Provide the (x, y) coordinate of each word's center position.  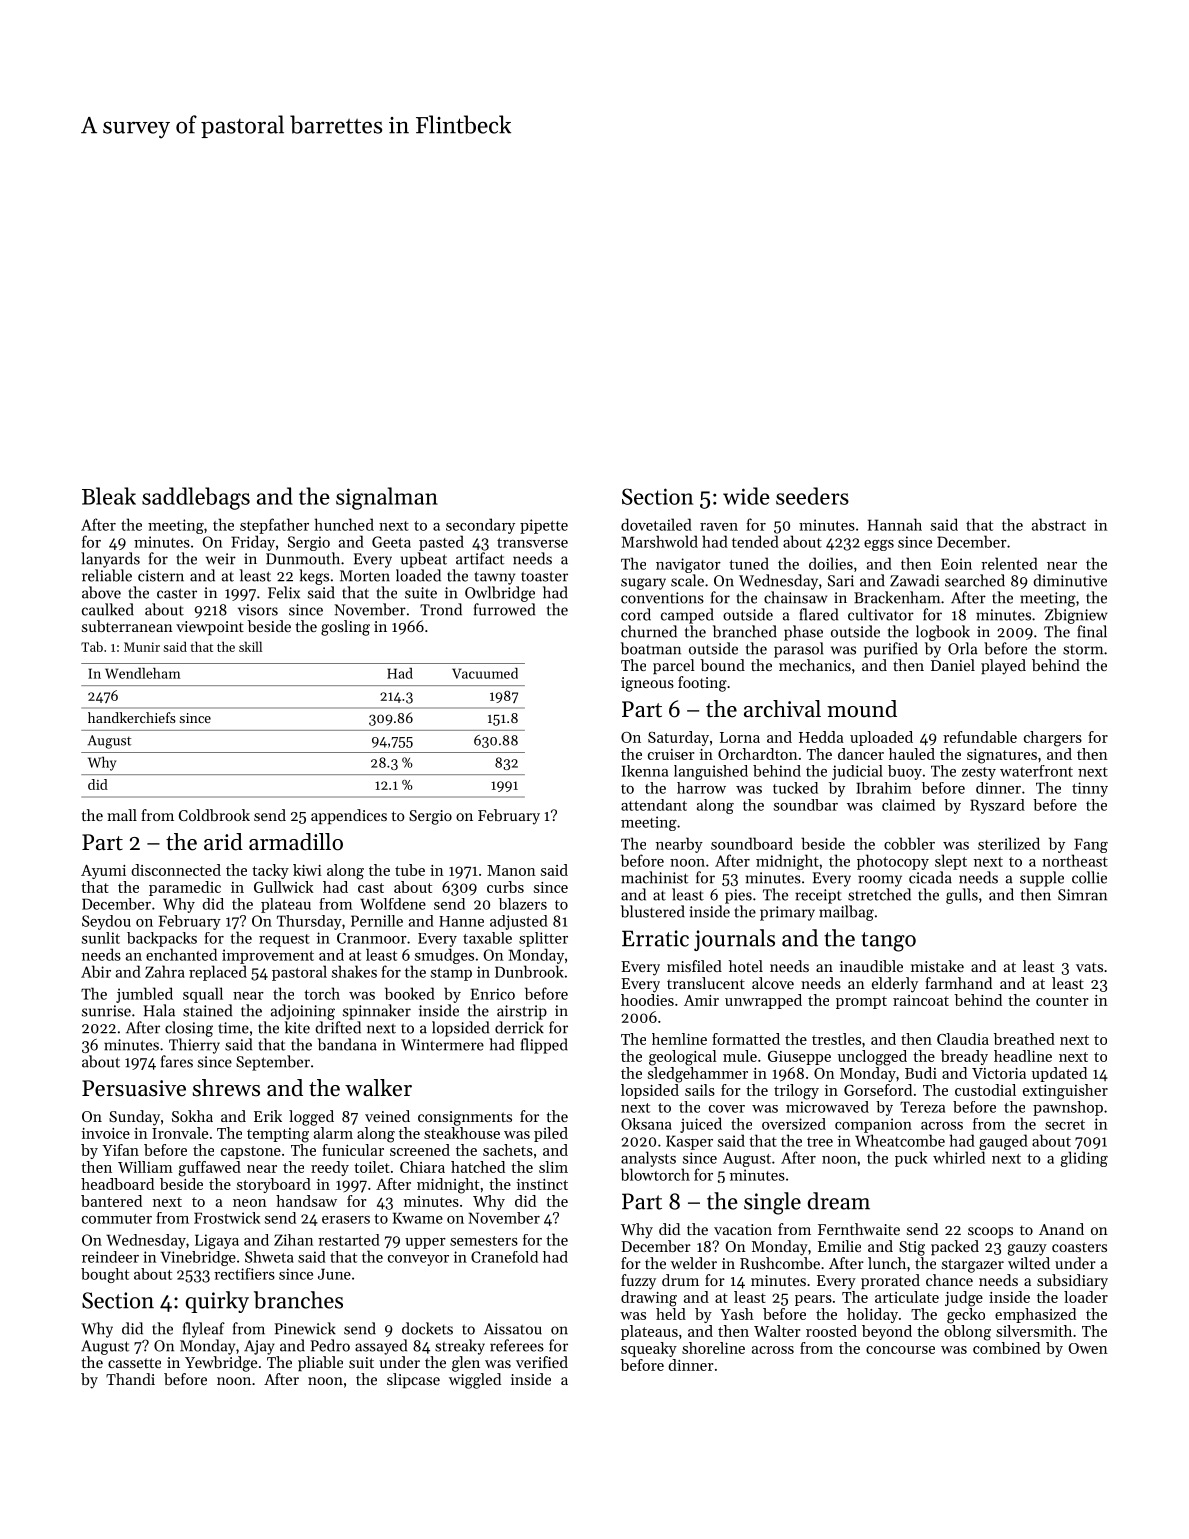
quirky (217, 1302)
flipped (544, 1046)
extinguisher (1065, 1092)
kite (297, 1027)
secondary (480, 526)
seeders (812, 496)
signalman (387, 498)
